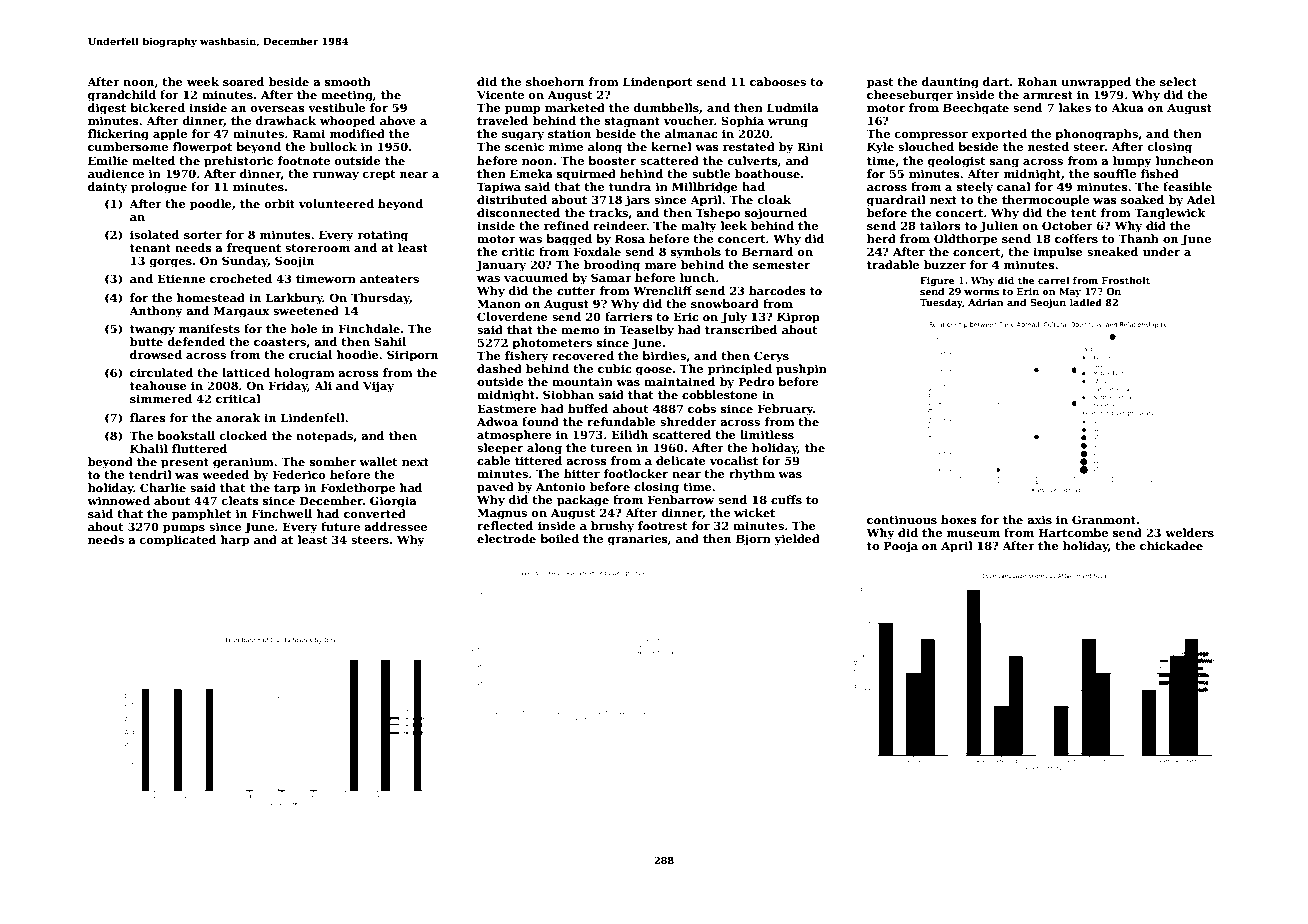 The width and height of the document is (1308, 924). I want to click on herd, so click(881, 238).
